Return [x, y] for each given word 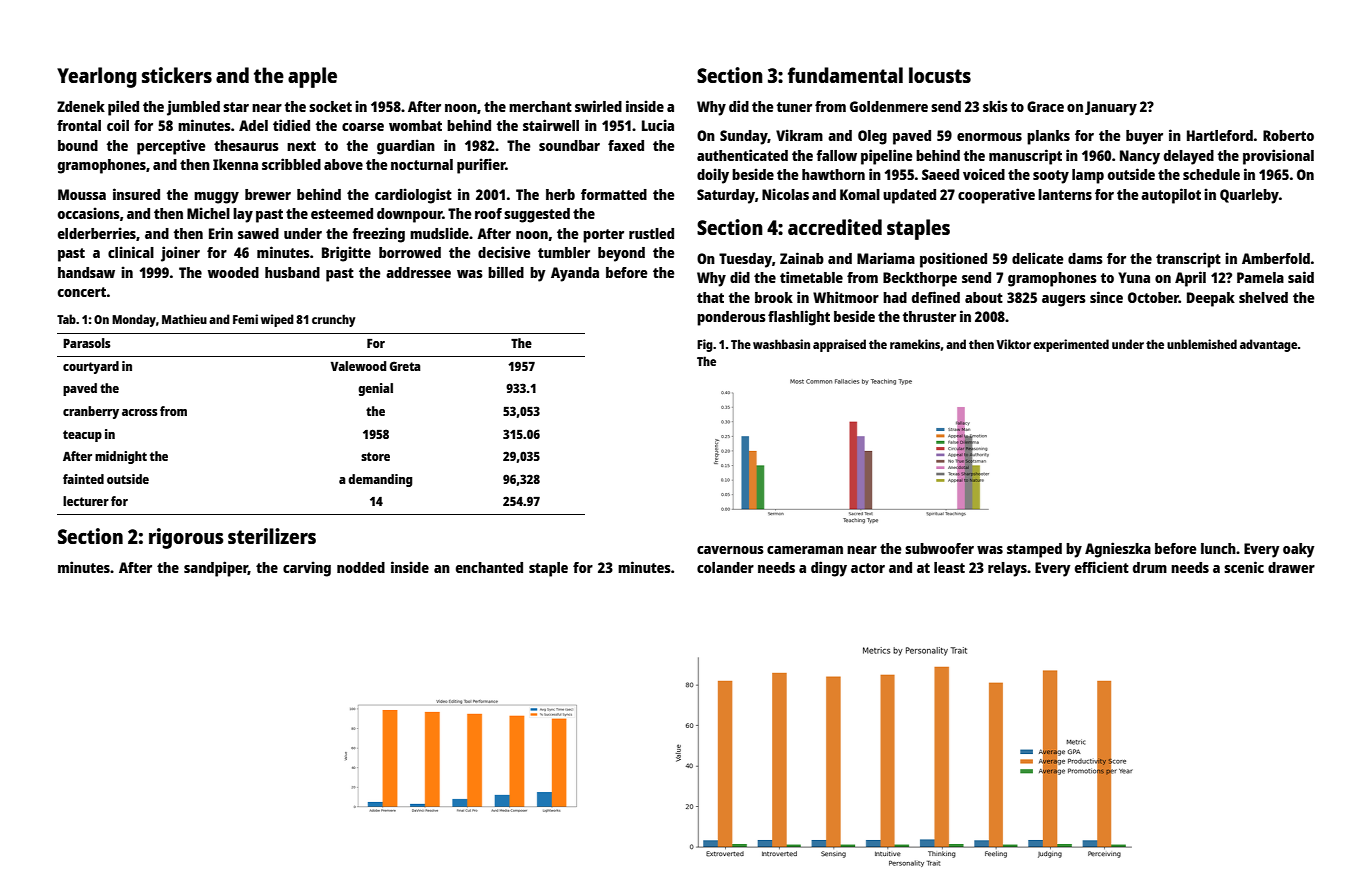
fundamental [845, 75]
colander [725, 567]
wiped [277, 320]
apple [312, 77]
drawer [1291, 567]
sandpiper [216, 569]
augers [1064, 301]
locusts [940, 75]
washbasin [781, 344]
